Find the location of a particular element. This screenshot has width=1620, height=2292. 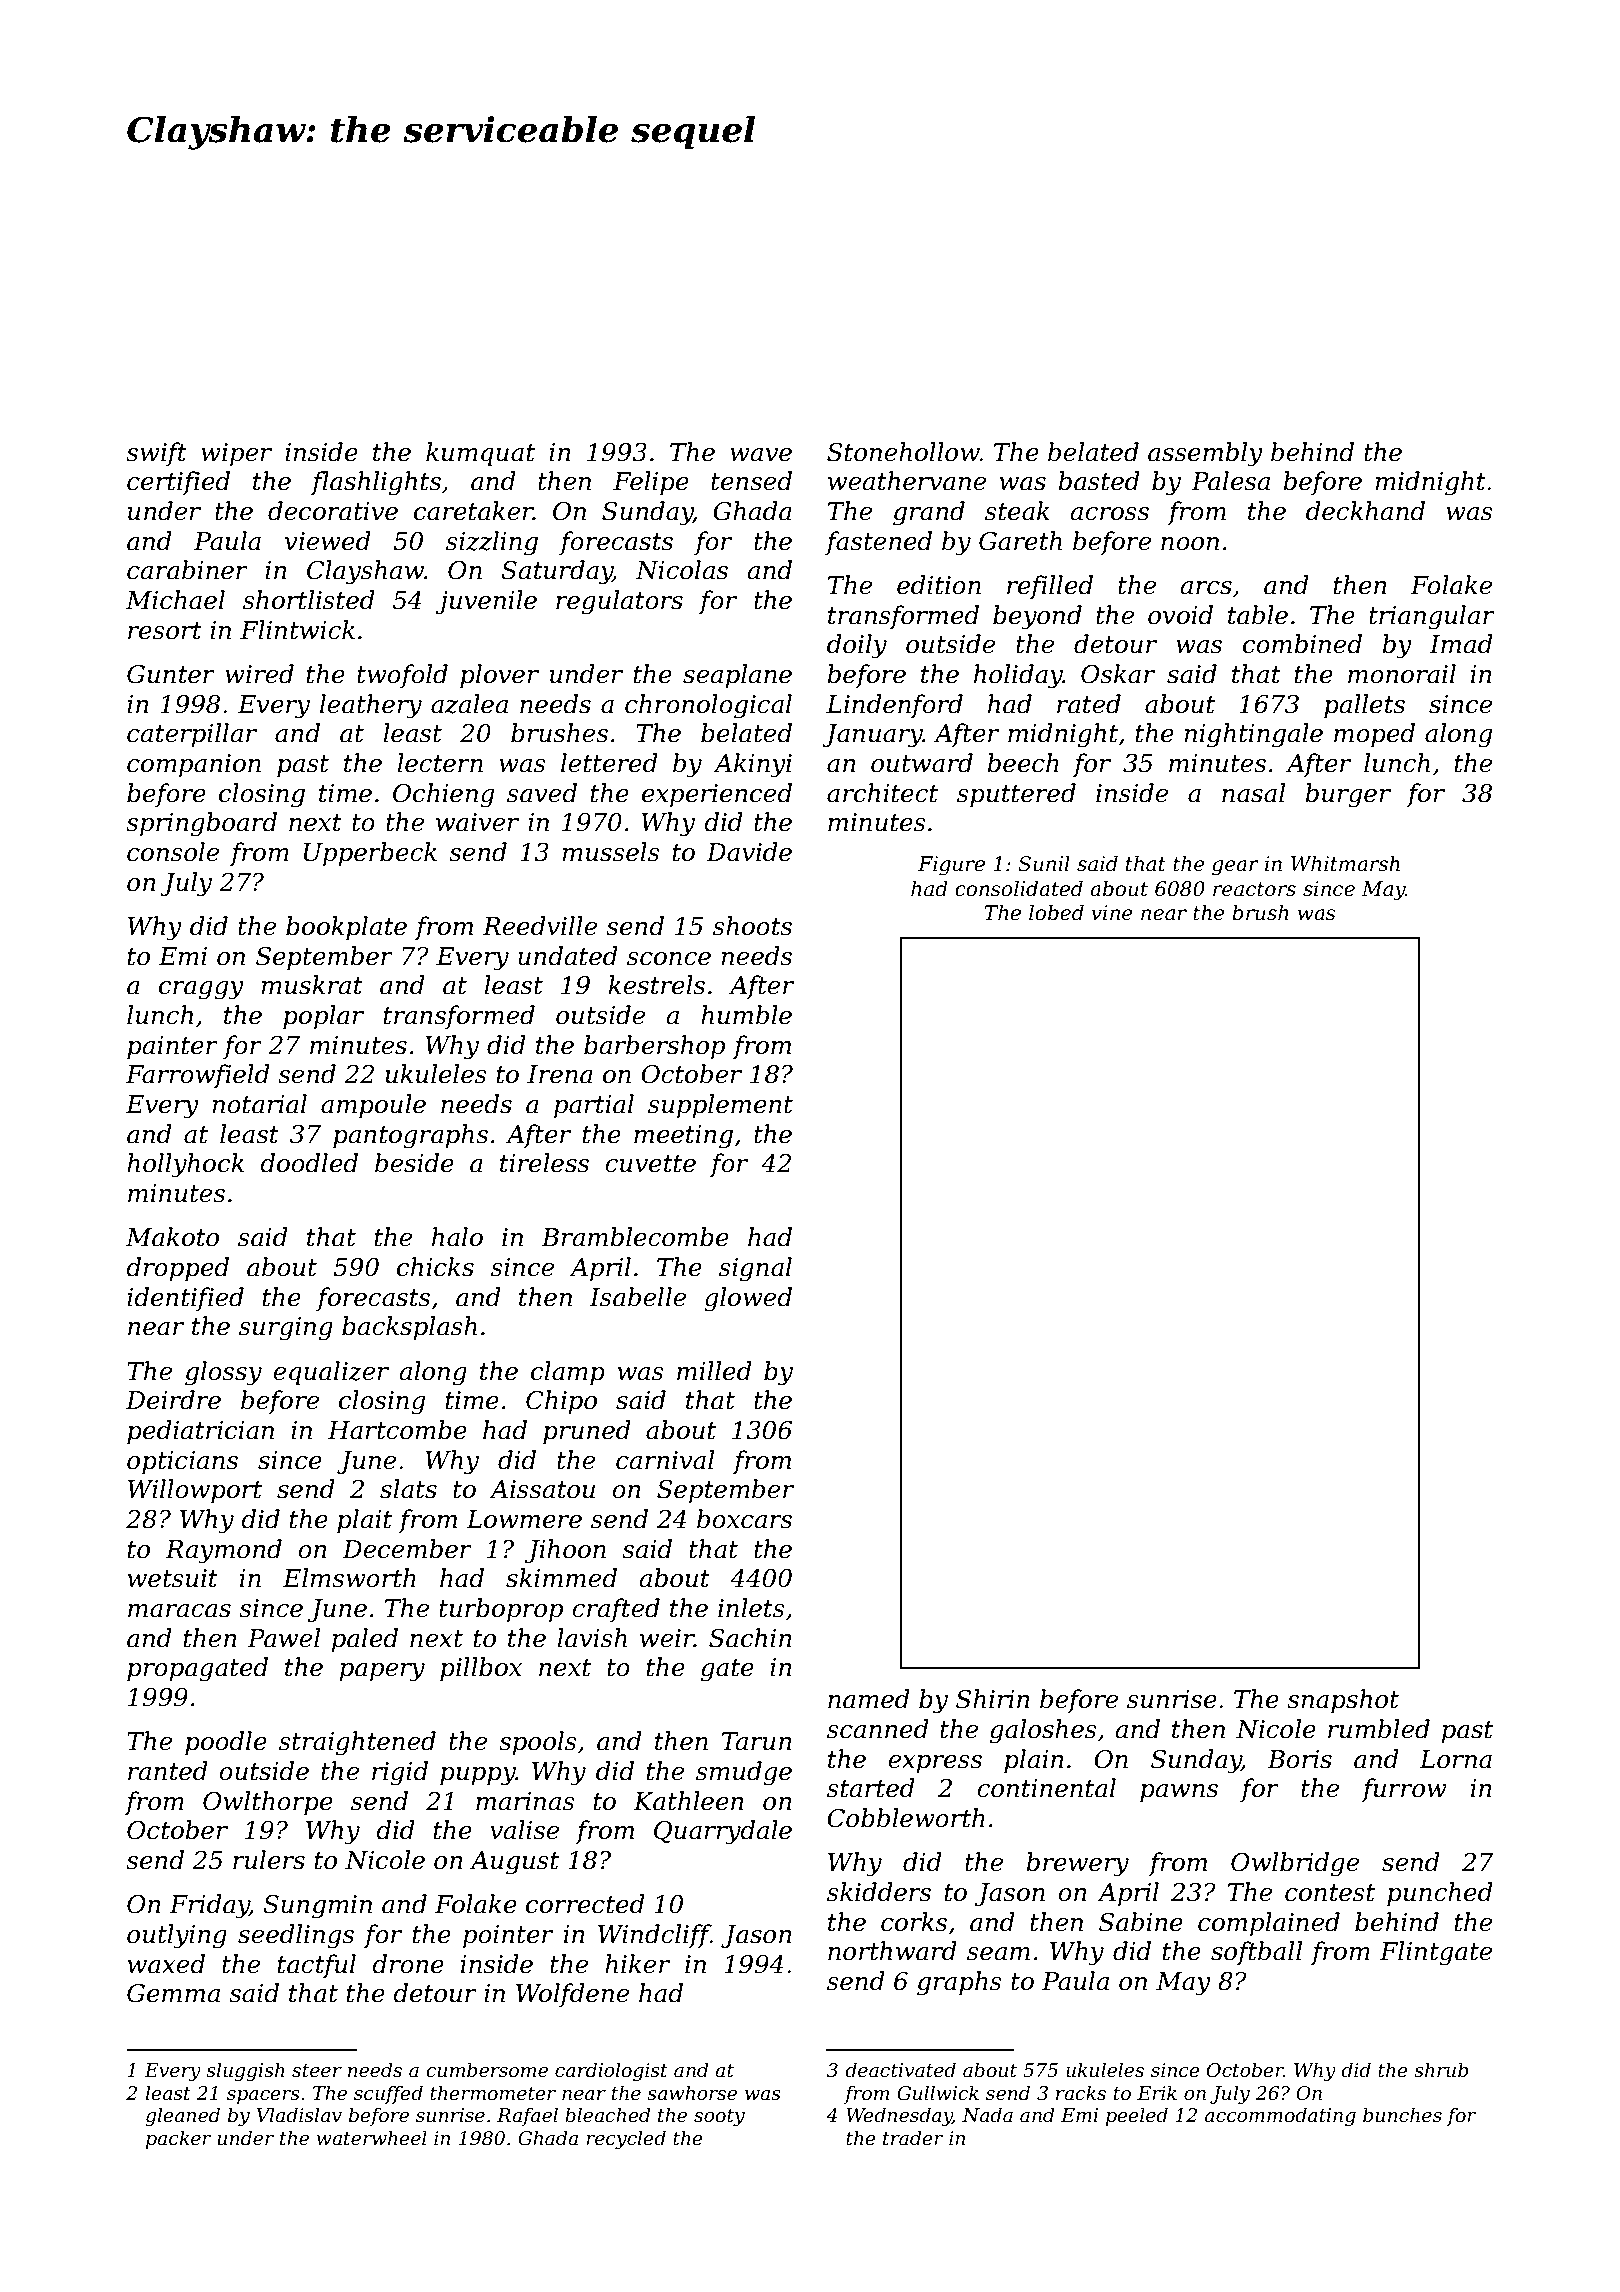

console is located at coordinates (173, 852).
